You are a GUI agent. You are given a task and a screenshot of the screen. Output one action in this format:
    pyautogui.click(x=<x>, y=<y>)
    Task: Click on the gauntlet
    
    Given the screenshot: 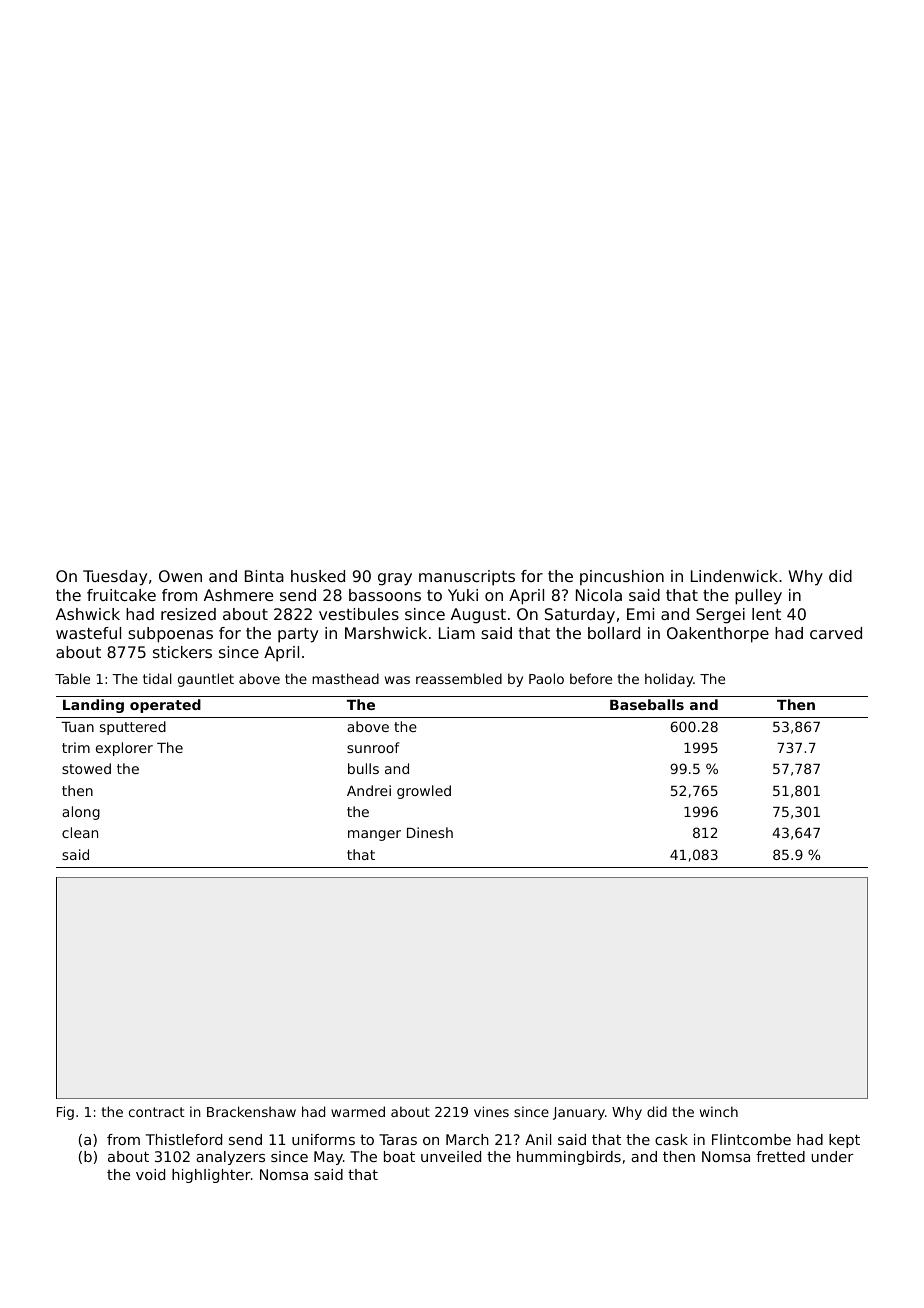 What is the action you would take?
    pyautogui.click(x=206, y=680)
